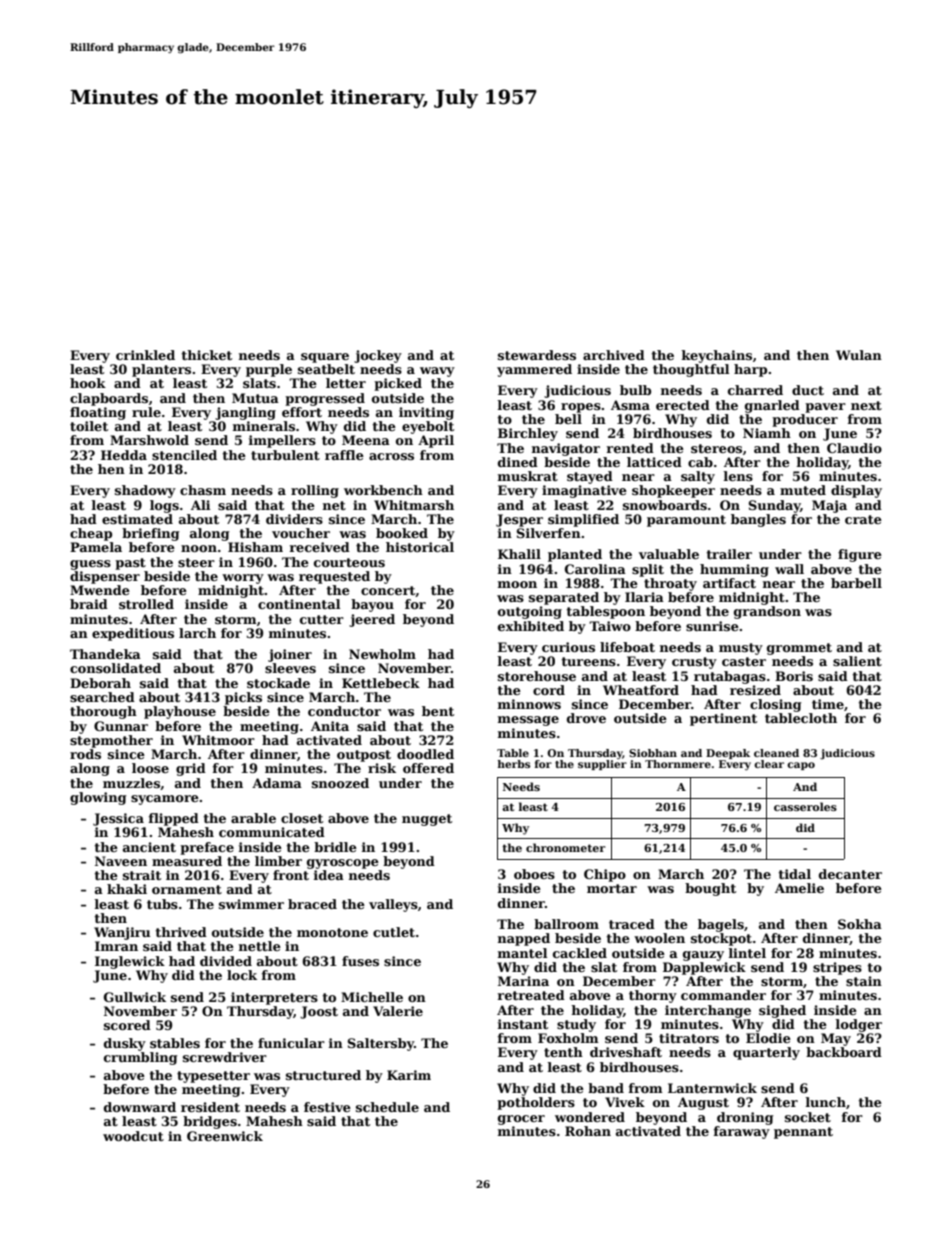 The width and height of the image is (952, 1233). Describe the element at coordinates (710, 889) in the image. I see `bought` at that location.
